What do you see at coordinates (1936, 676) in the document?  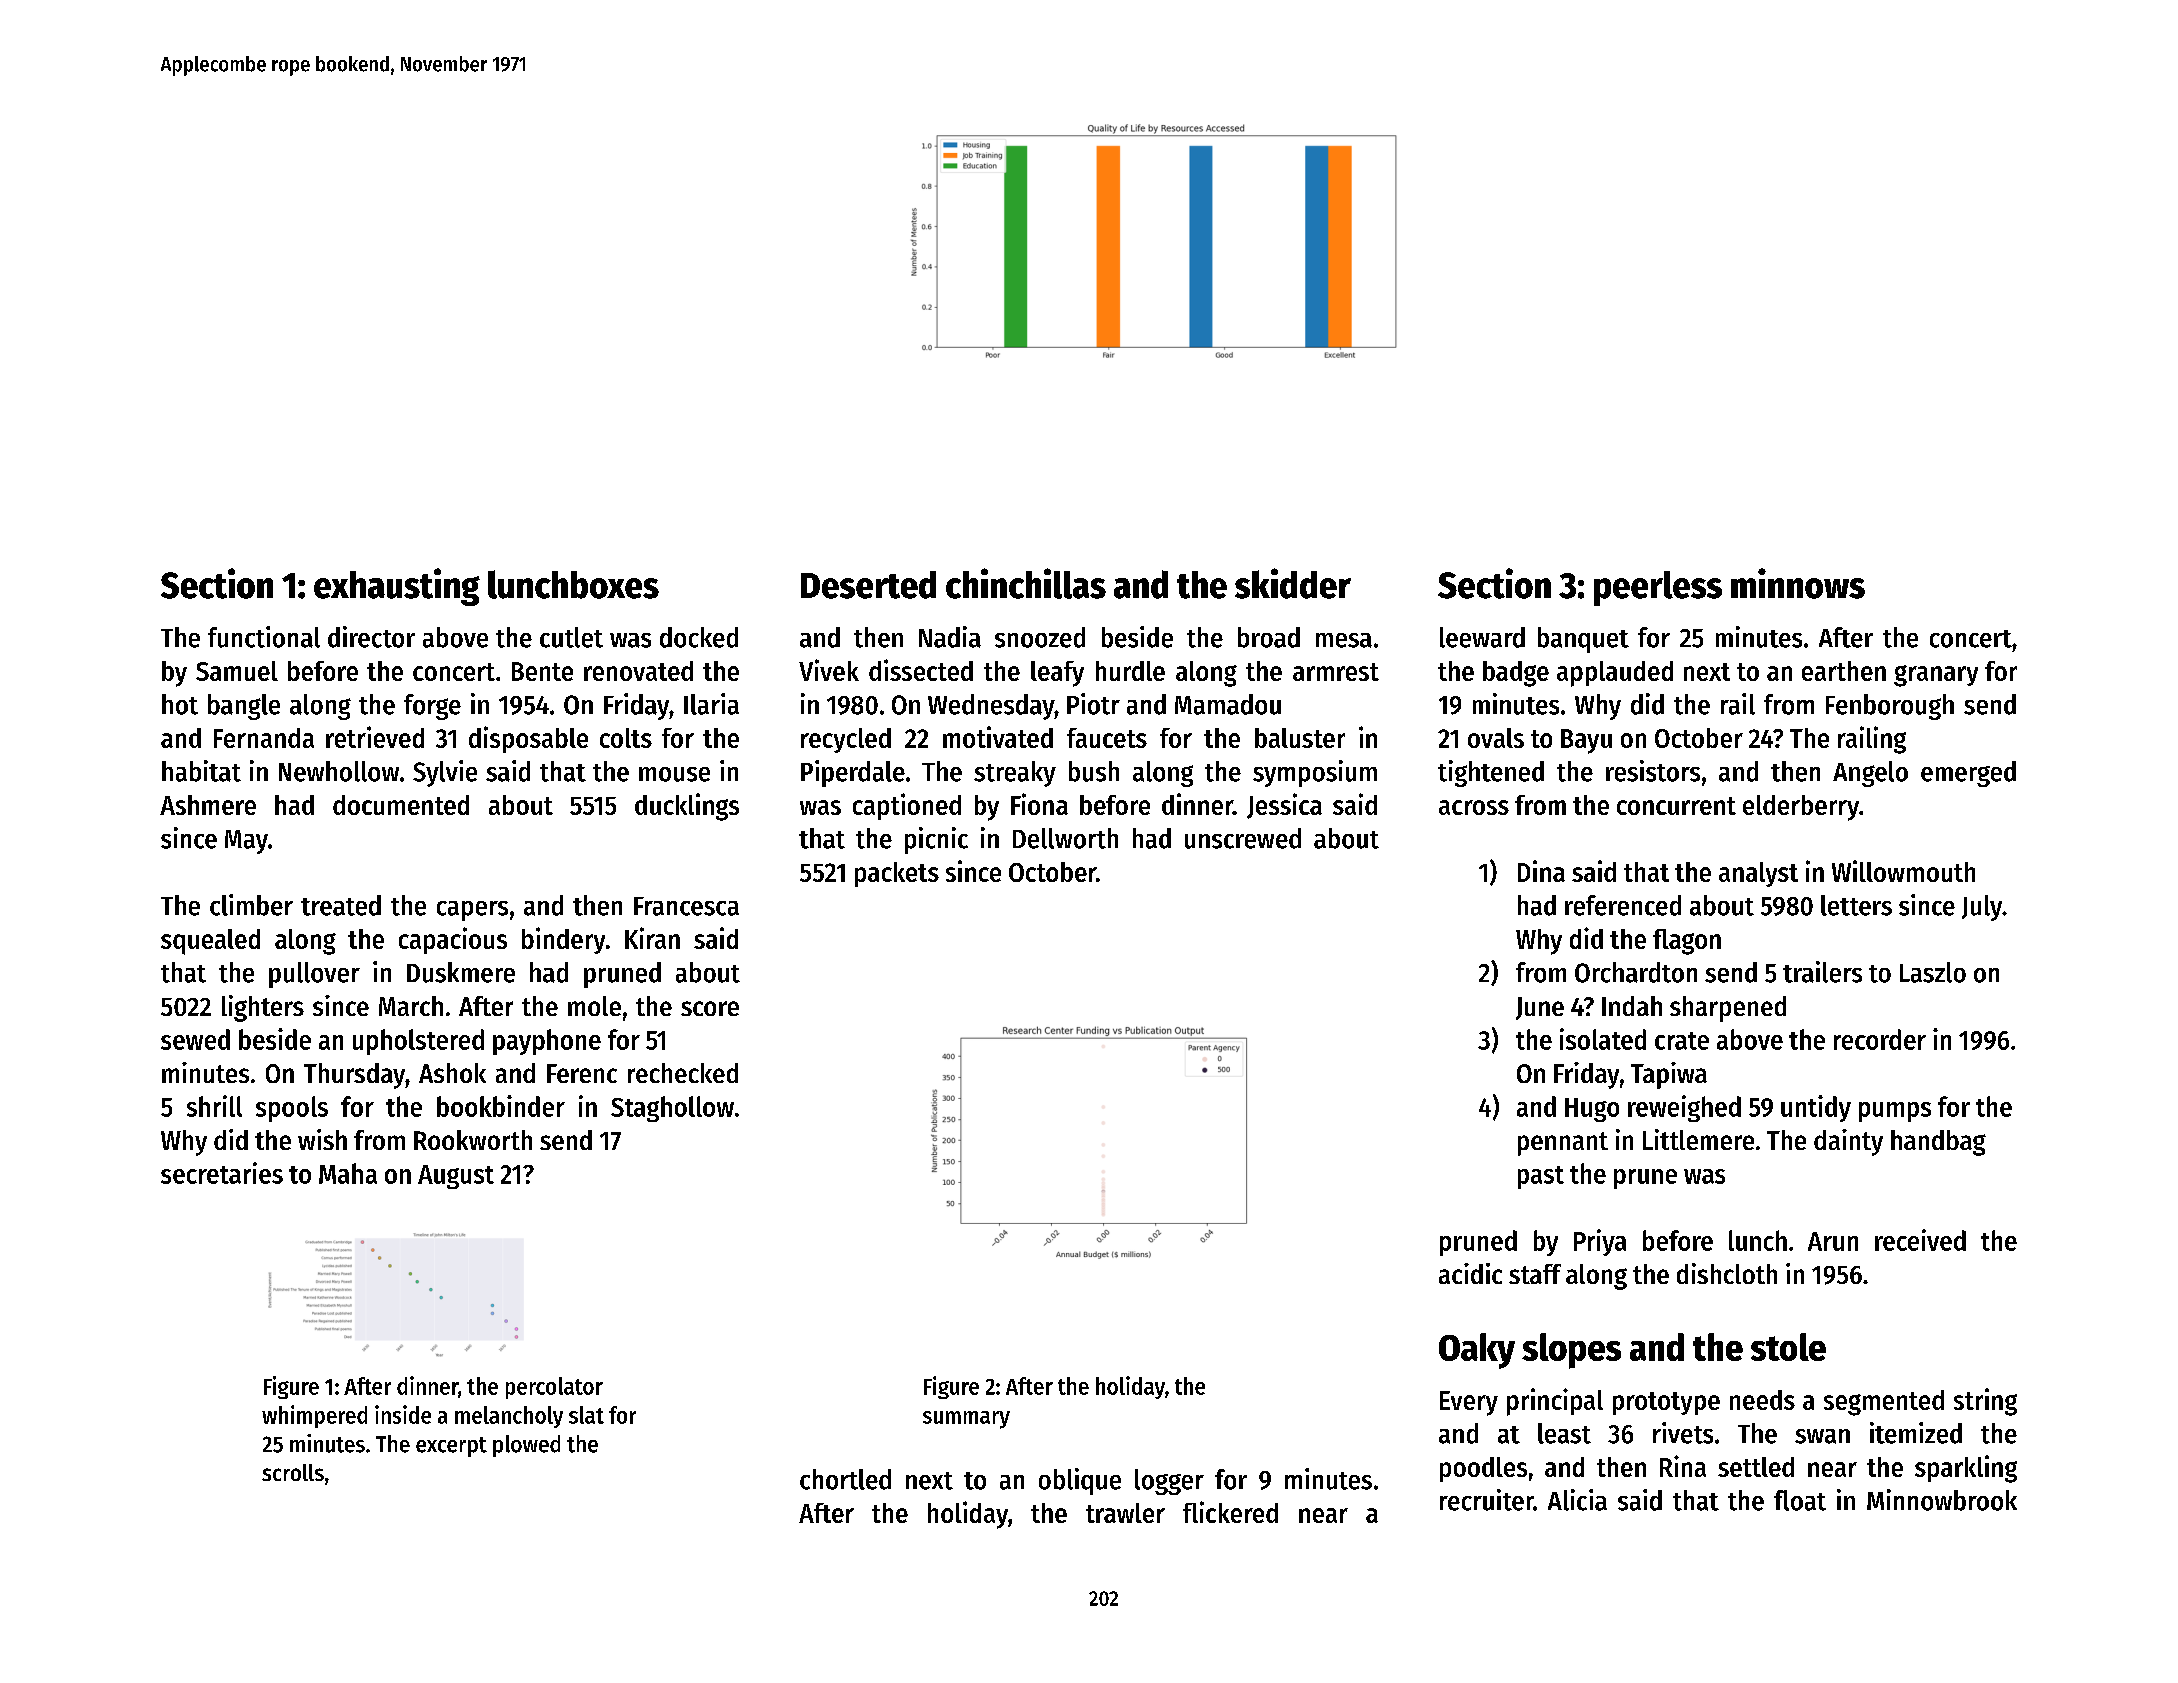 I see `granary` at bounding box center [1936, 676].
